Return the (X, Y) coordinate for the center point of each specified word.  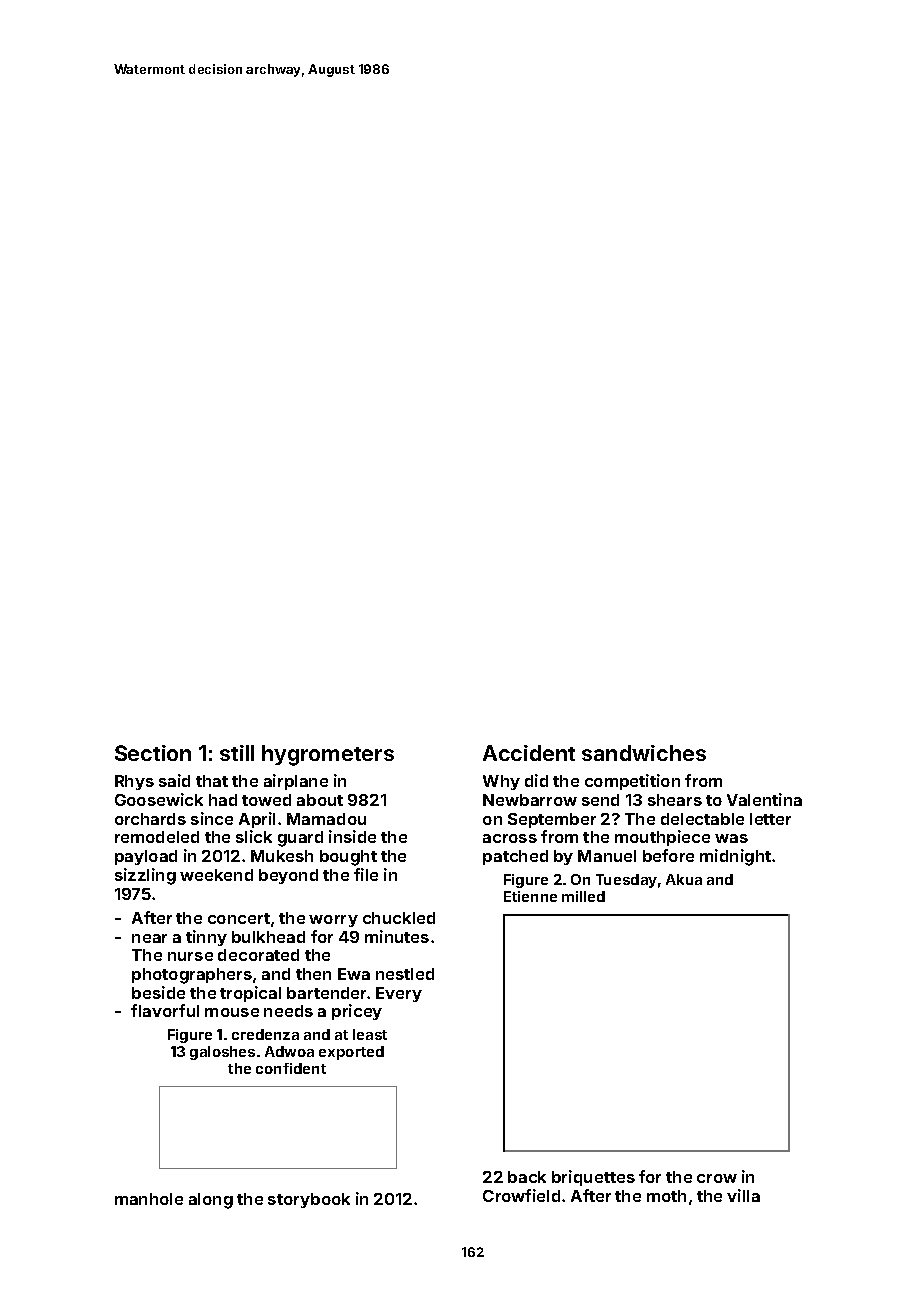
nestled (405, 974)
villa (743, 1195)
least (370, 1034)
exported (351, 1053)
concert (239, 918)
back (527, 1177)
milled (583, 896)
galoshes (222, 1053)
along (211, 1201)
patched (515, 857)
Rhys (134, 782)
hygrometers (328, 755)
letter (770, 819)
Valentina (764, 799)
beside (158, 992)
